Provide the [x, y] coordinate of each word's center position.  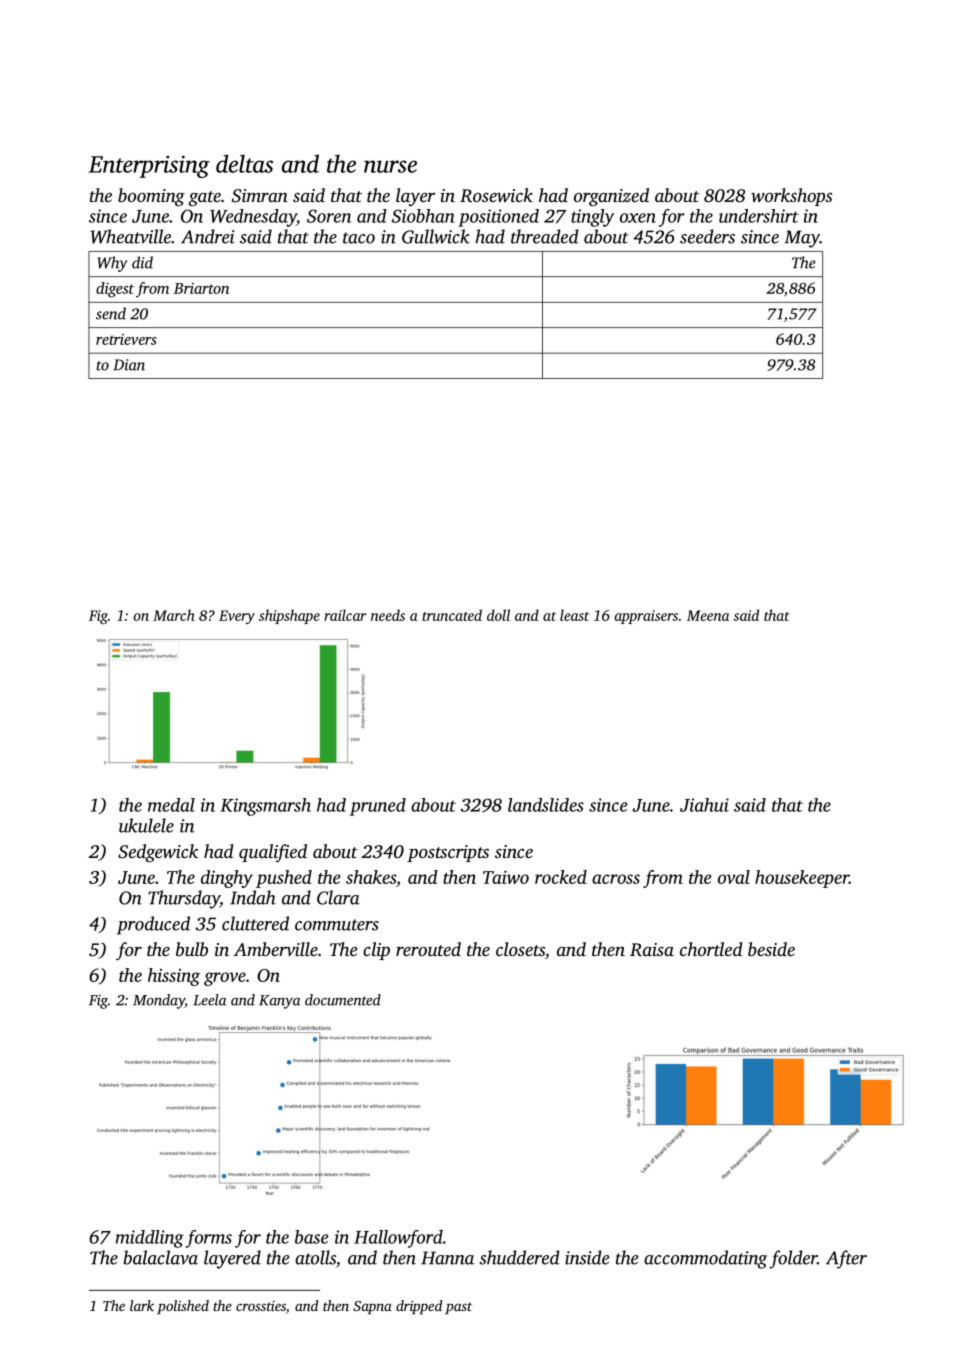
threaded [544, 236]
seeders [707, 236]
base [312, 1237]
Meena [708, 615]
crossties [261, 1306]
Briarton [201, 288]
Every [237, 617]
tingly [592, 218]
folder [793, 1259]
